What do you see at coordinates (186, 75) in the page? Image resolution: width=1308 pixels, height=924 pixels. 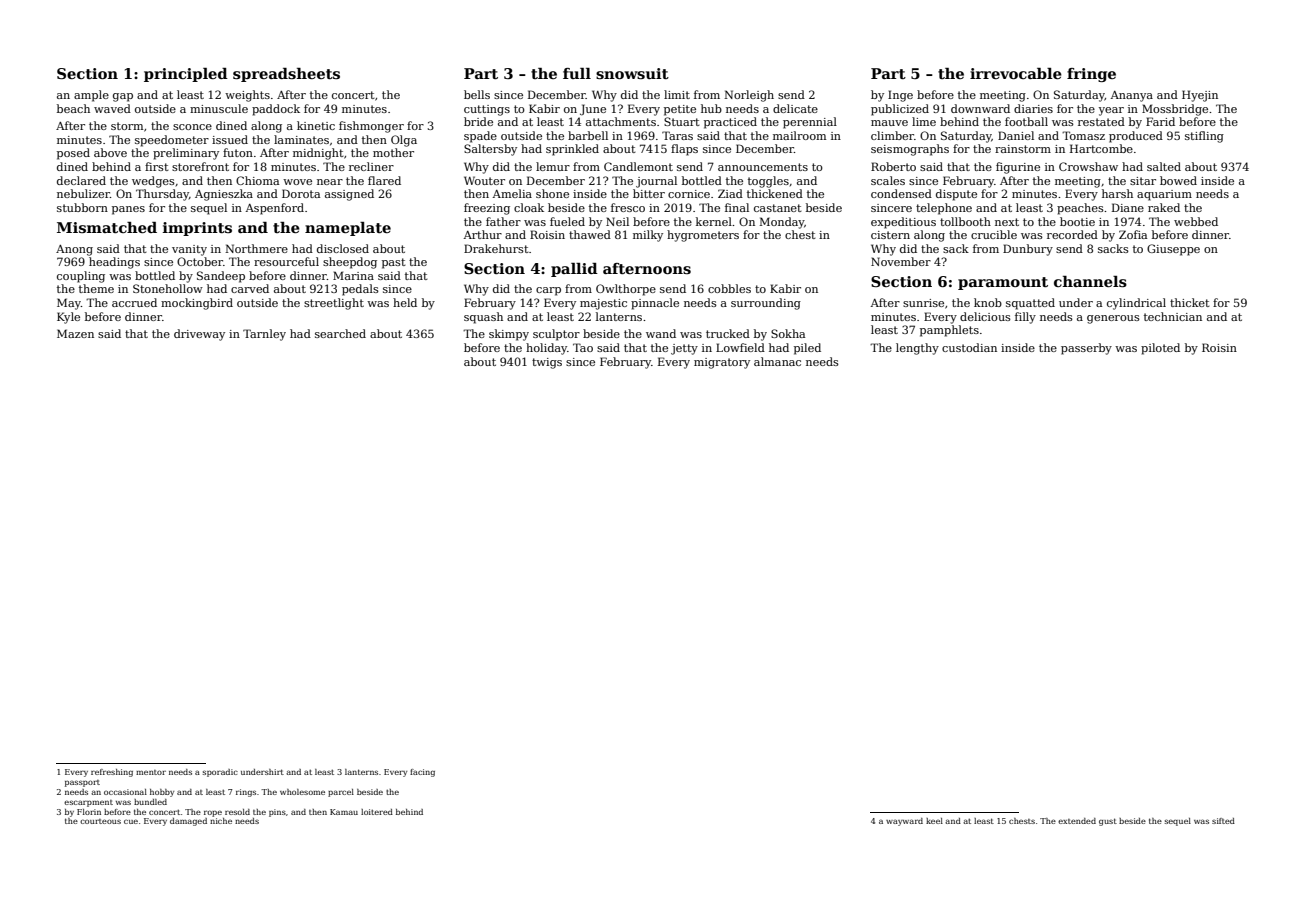 I see `principled` at bounding box center [186, 75].
